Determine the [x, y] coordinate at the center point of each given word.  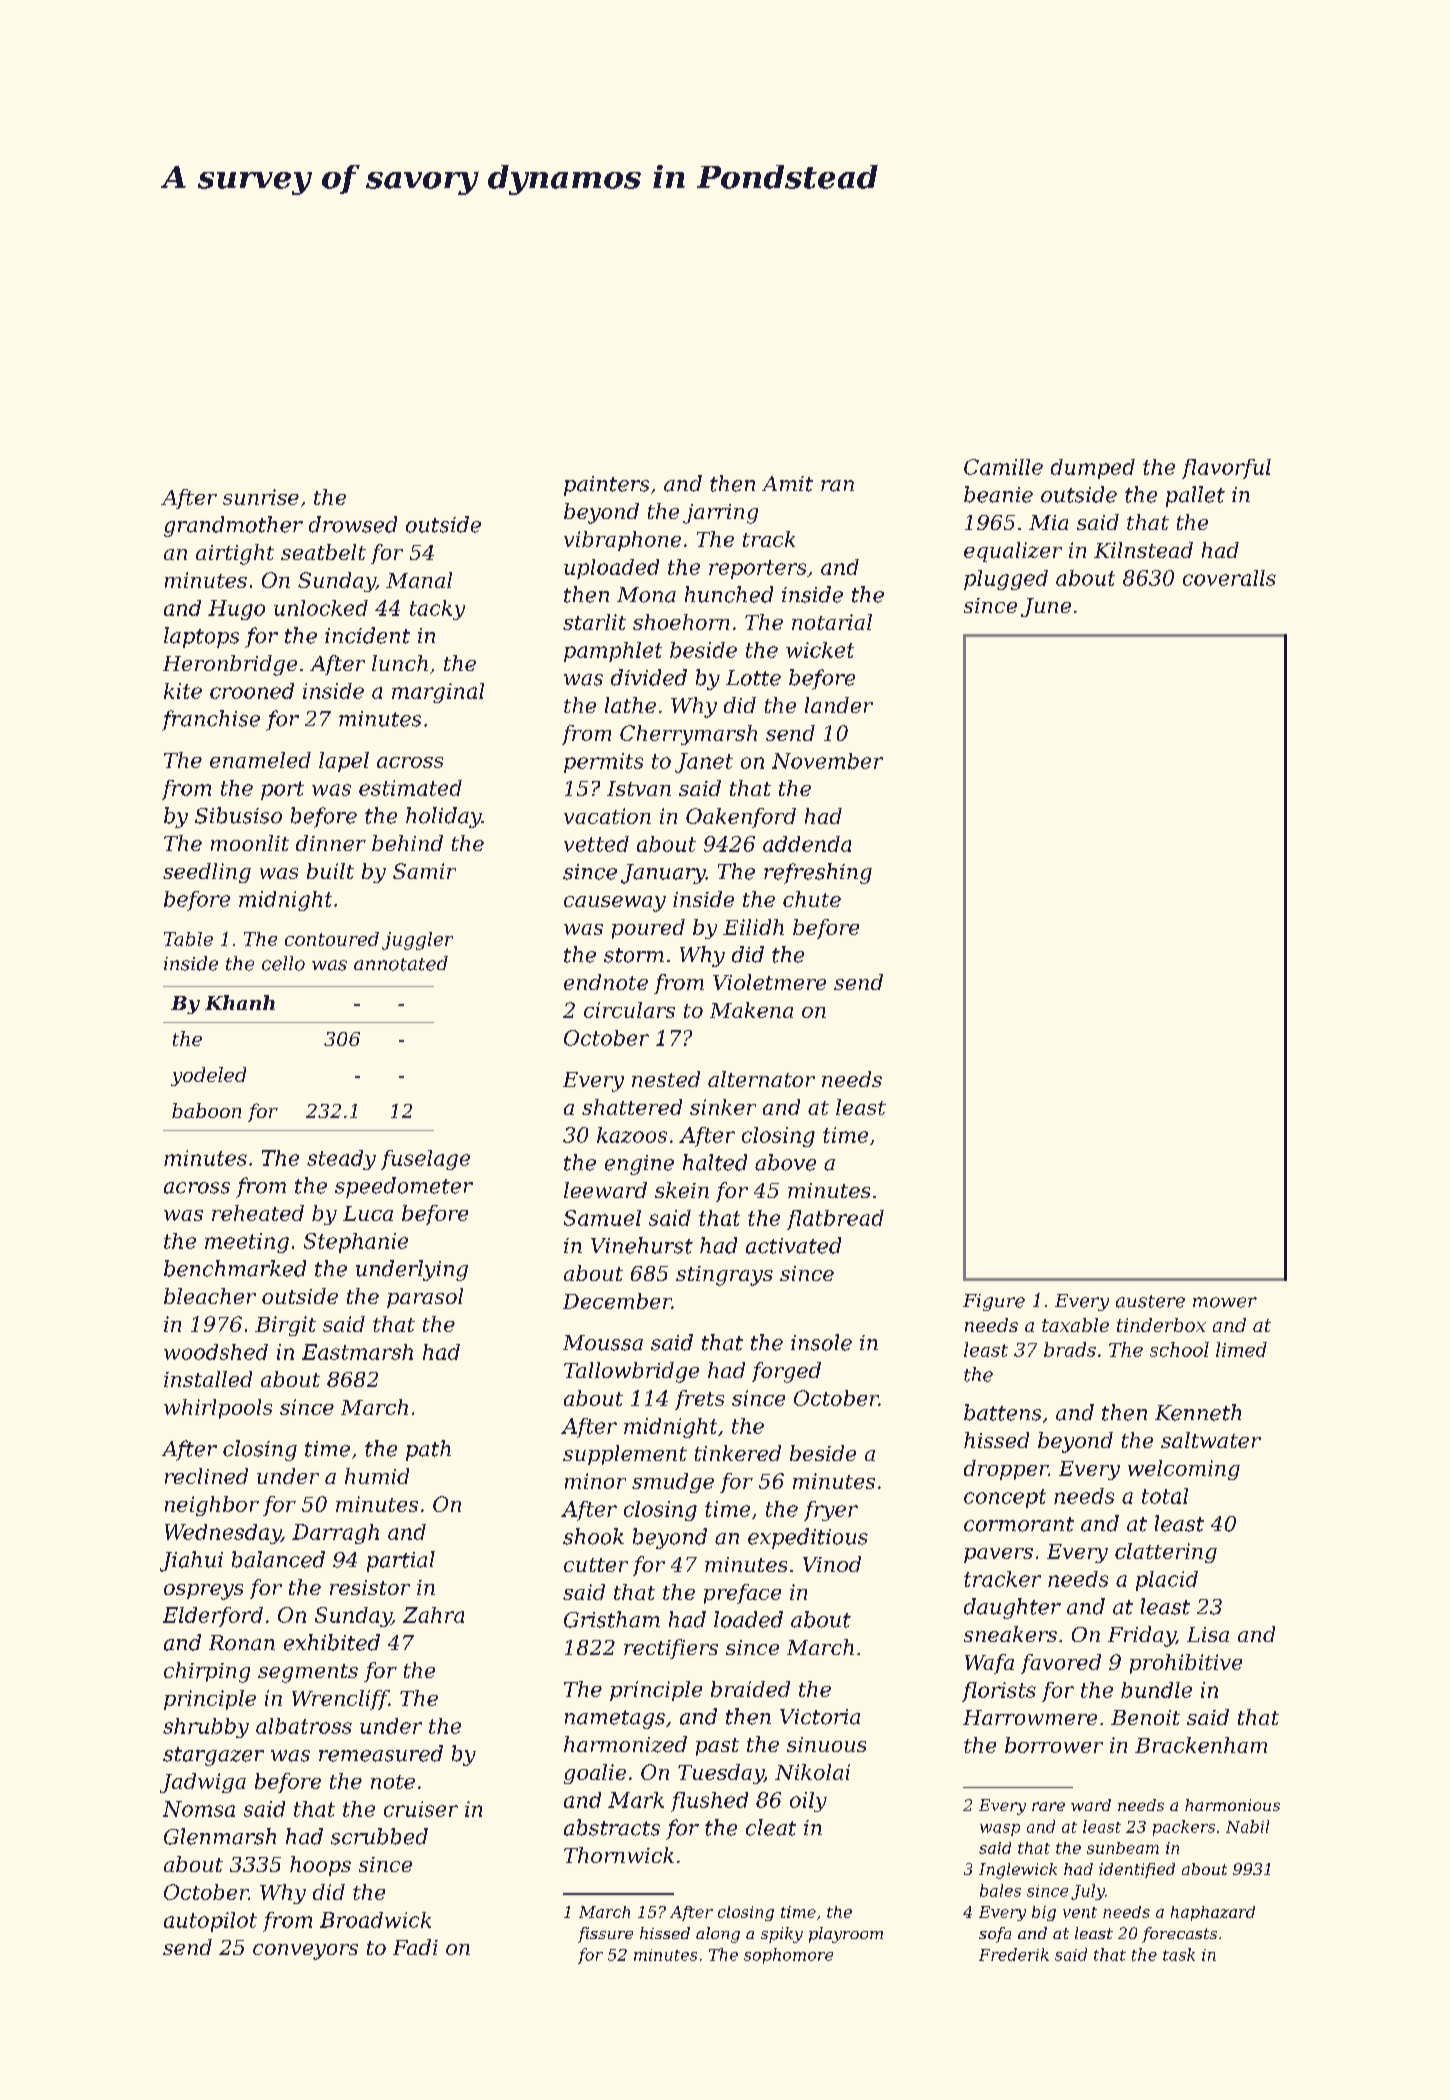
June [1046, 607]
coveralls [1229, 578]
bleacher [210, 1296]
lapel [344, 762]
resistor [370, 1587]
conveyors [305, 1952]
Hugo [236, 610]
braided [750, 1689]
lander [839, 705]
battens [1002, 1412]
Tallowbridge [631, 1372]
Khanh [240, 1002]
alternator [761, 1079]
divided [649, 677]
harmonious [1232, 1805]
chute [812, 899]
